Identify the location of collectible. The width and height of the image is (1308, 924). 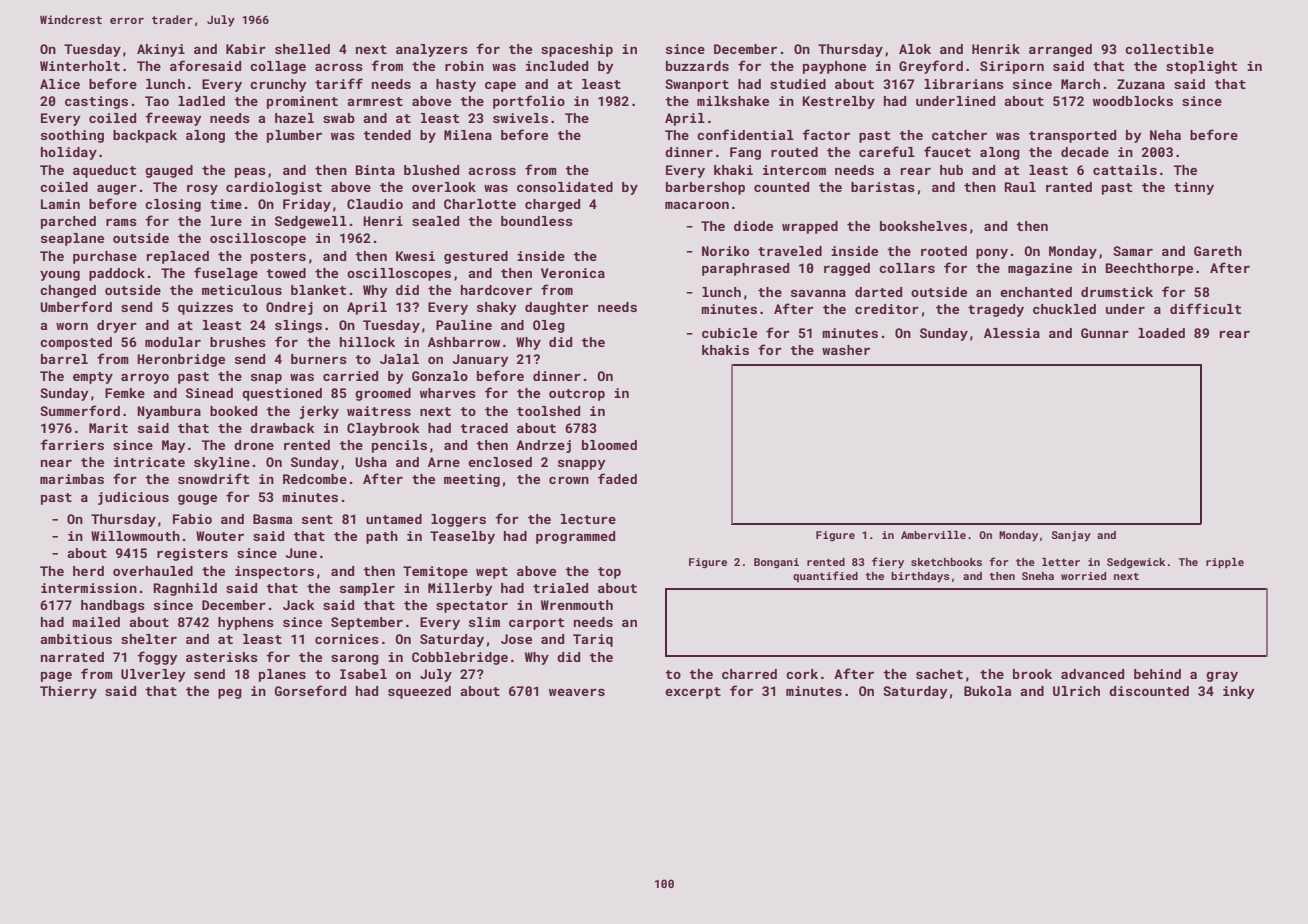
(1169, 49).
